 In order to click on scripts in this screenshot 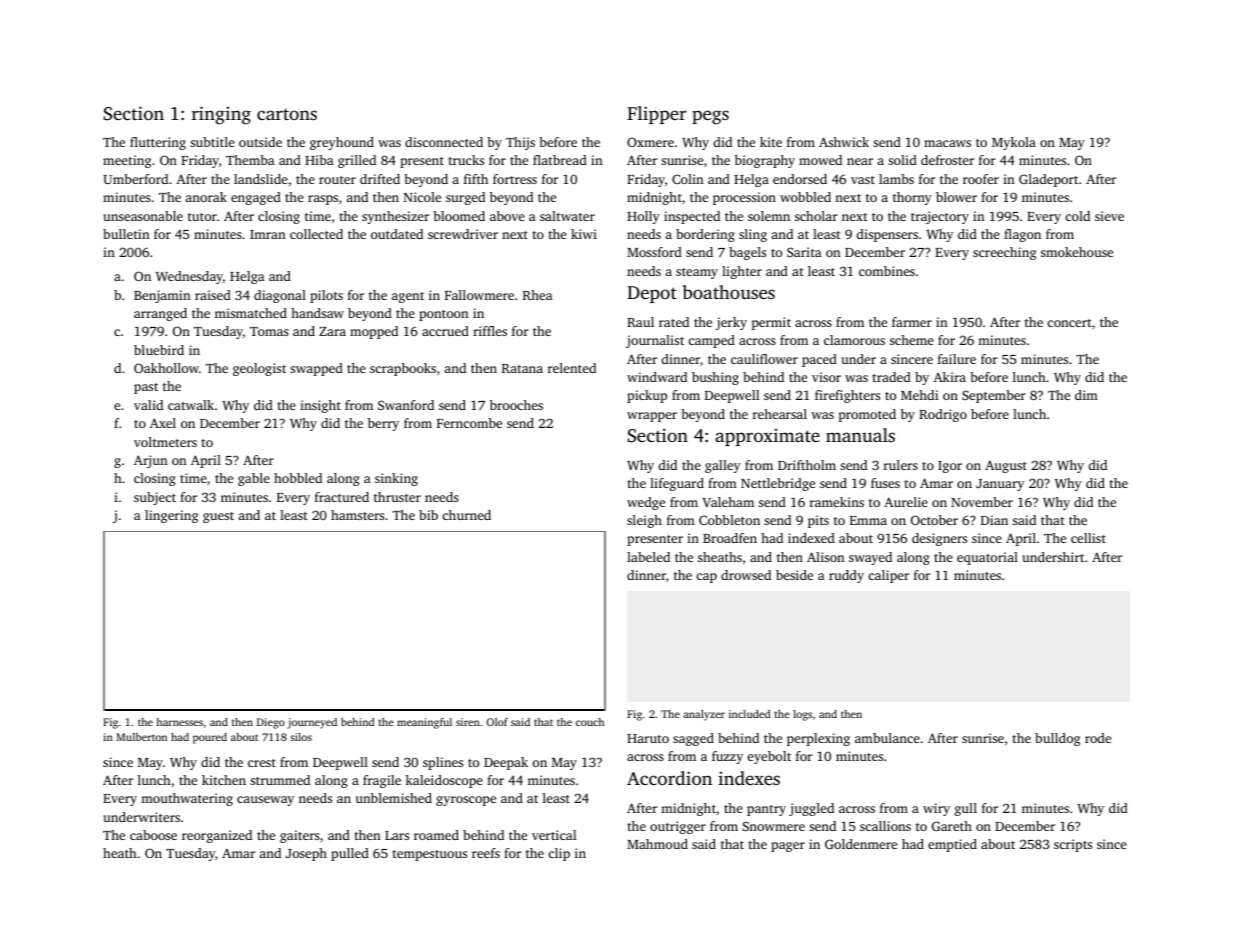, I will do `click(1073, 845)`.
